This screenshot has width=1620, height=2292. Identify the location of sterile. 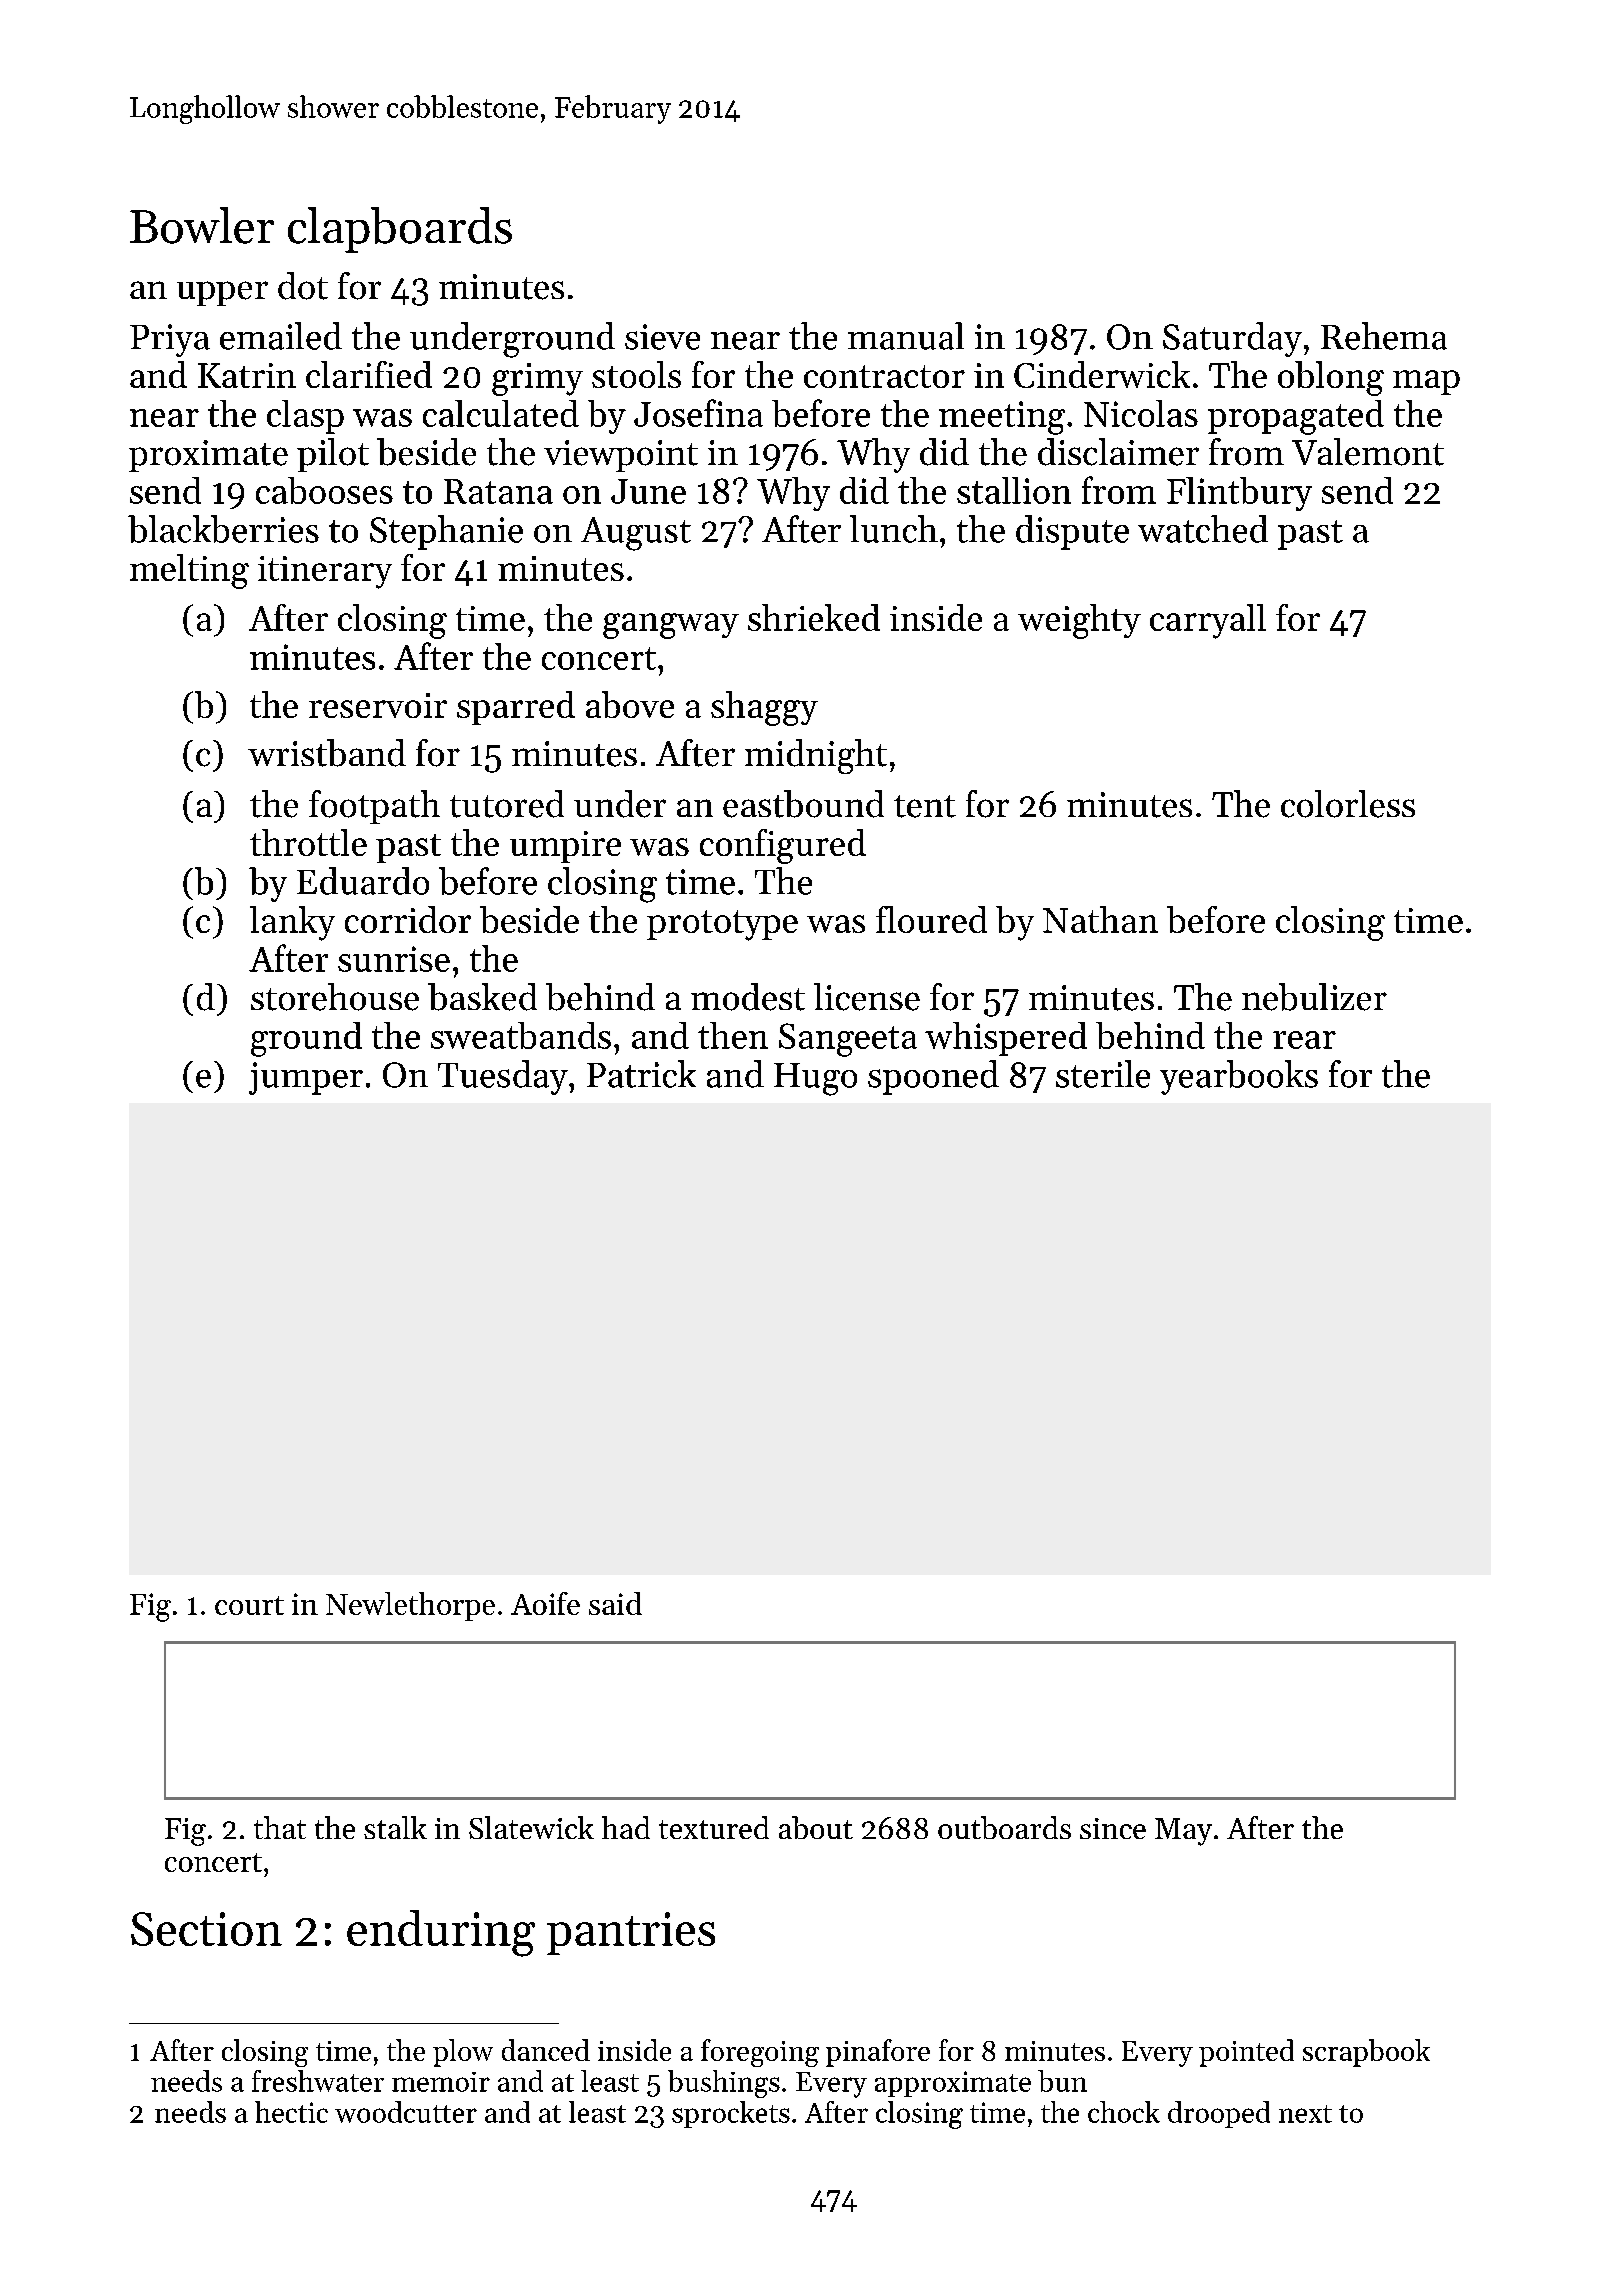
(1103, 1074).
